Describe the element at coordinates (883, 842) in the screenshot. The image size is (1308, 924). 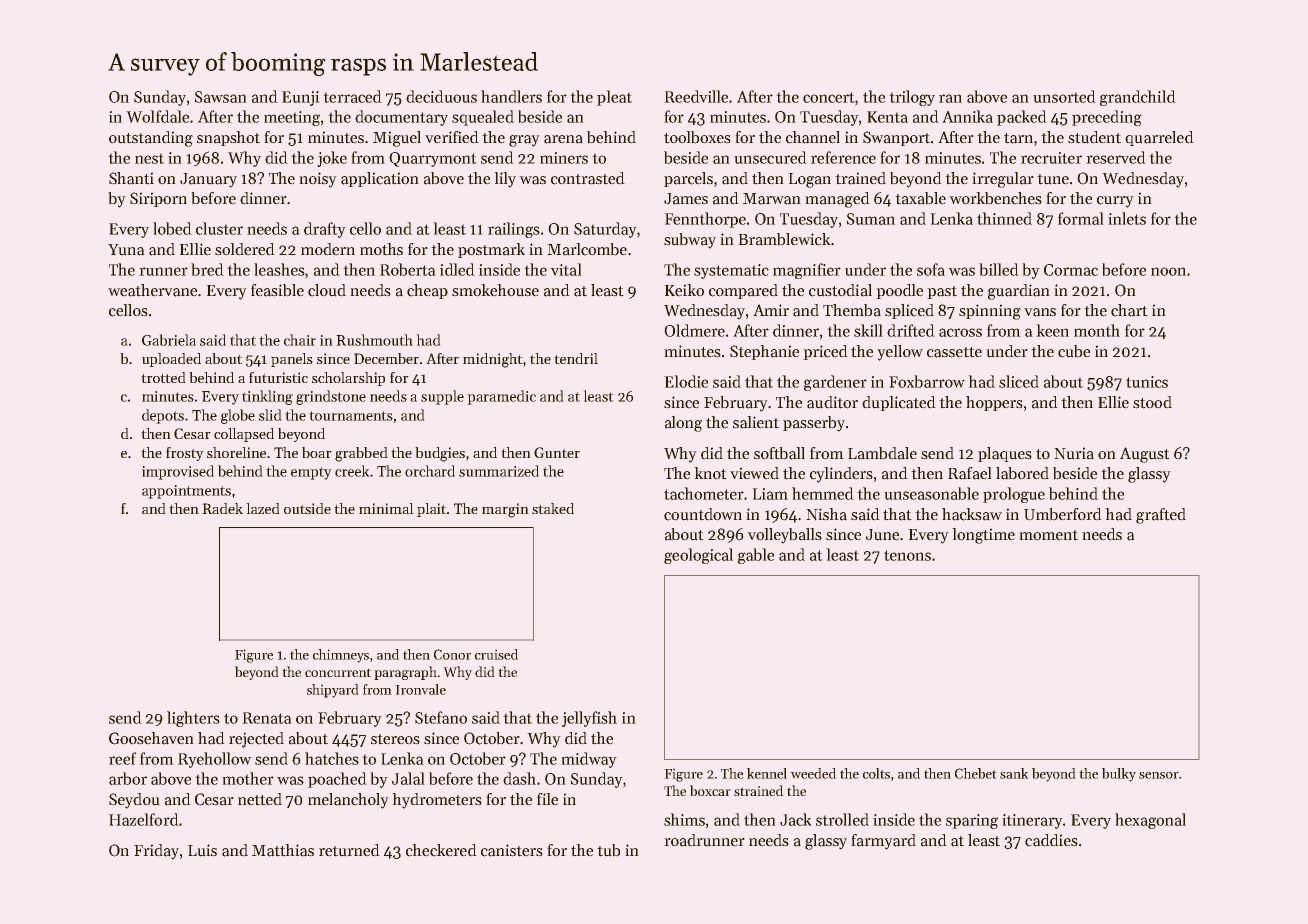
I see `farmyard` at that location.
